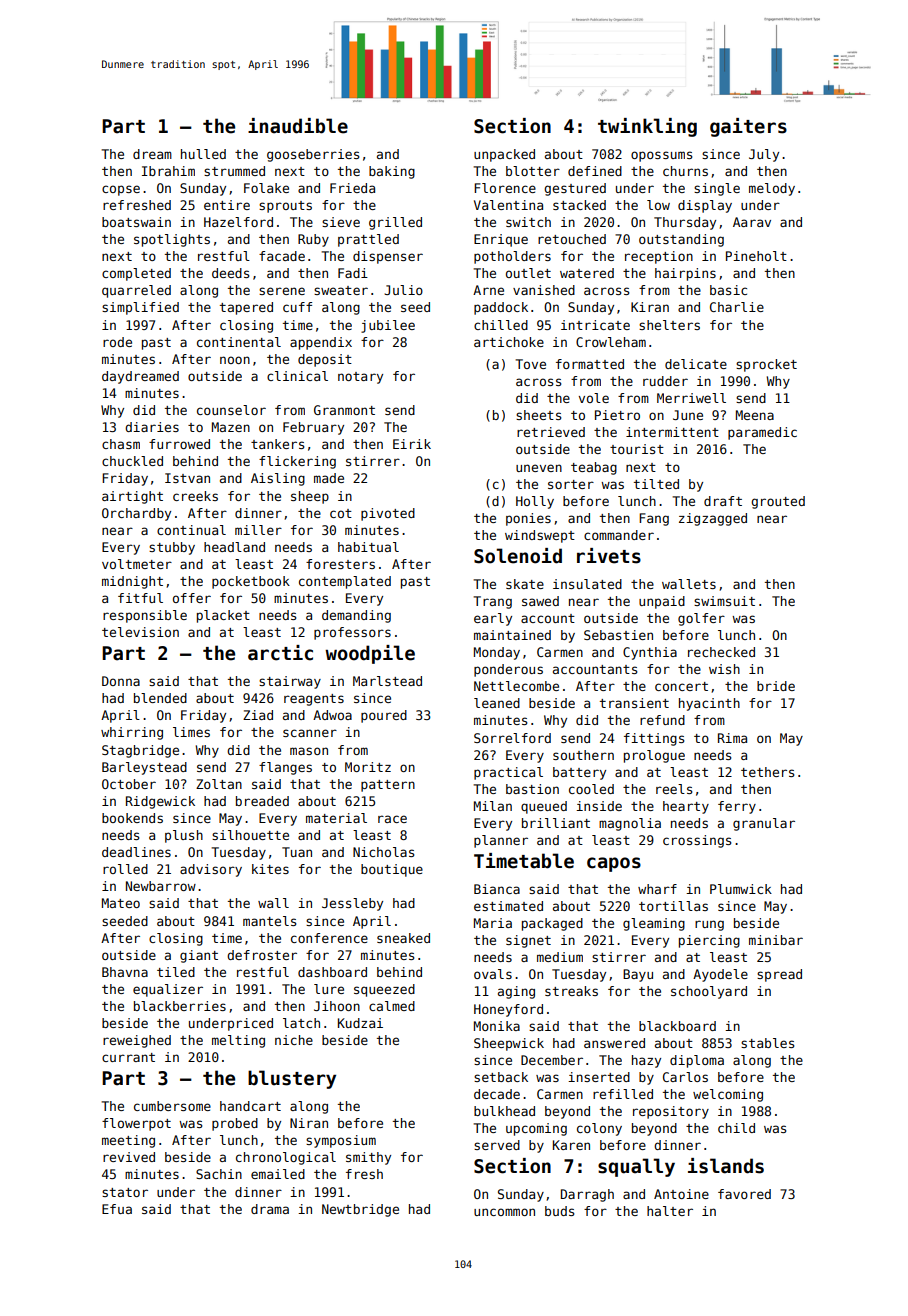 The height and width of the image is (1316, 908). What do you see at coordinates (504, 155) in the image?
I see `unpacked` at bounding box center [504, 155].
